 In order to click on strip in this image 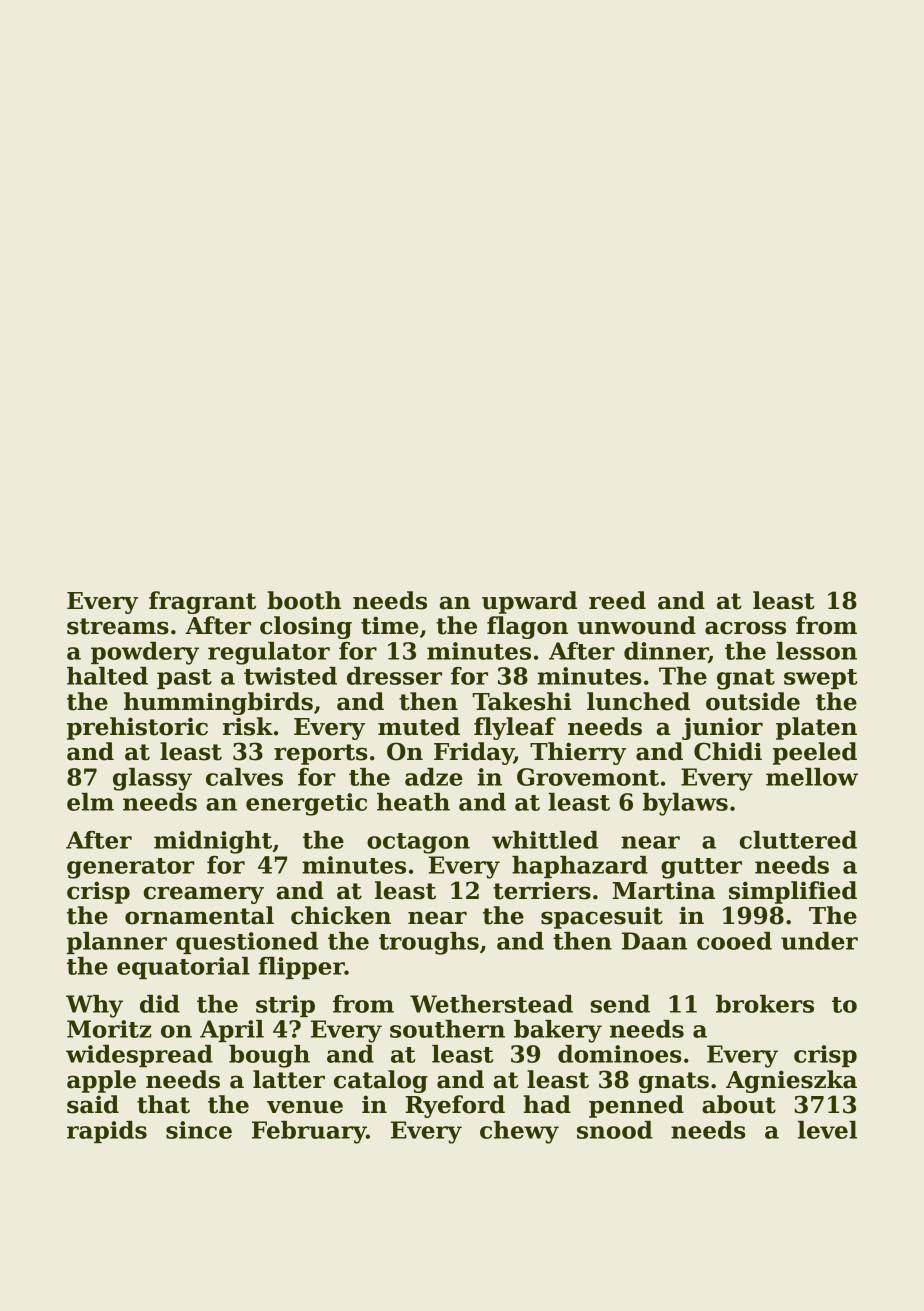, I will do `click(285, 1006)`.
